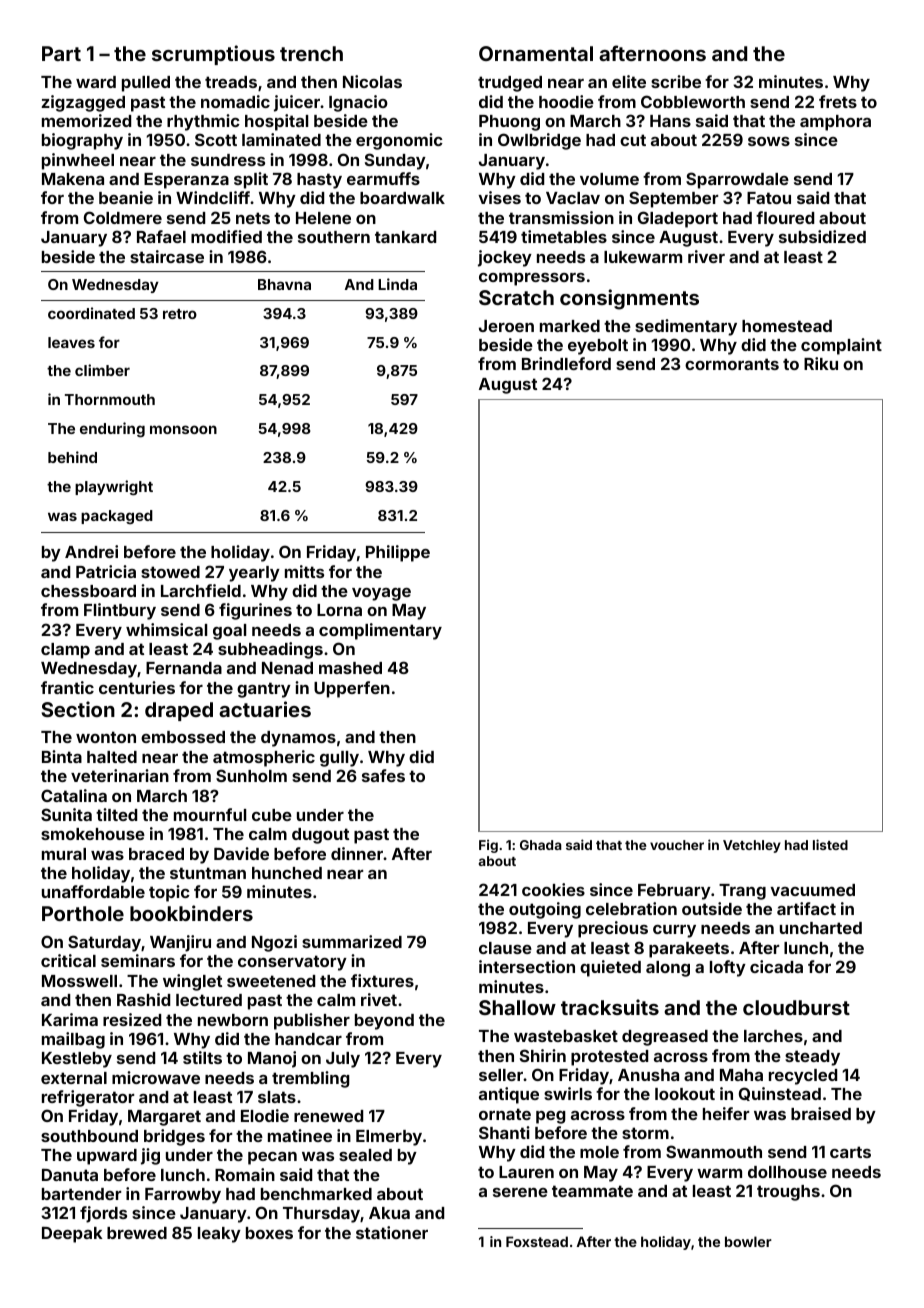  Describe the element at coordinates (219, 1235) in the document. I see `leaky` at that location.
